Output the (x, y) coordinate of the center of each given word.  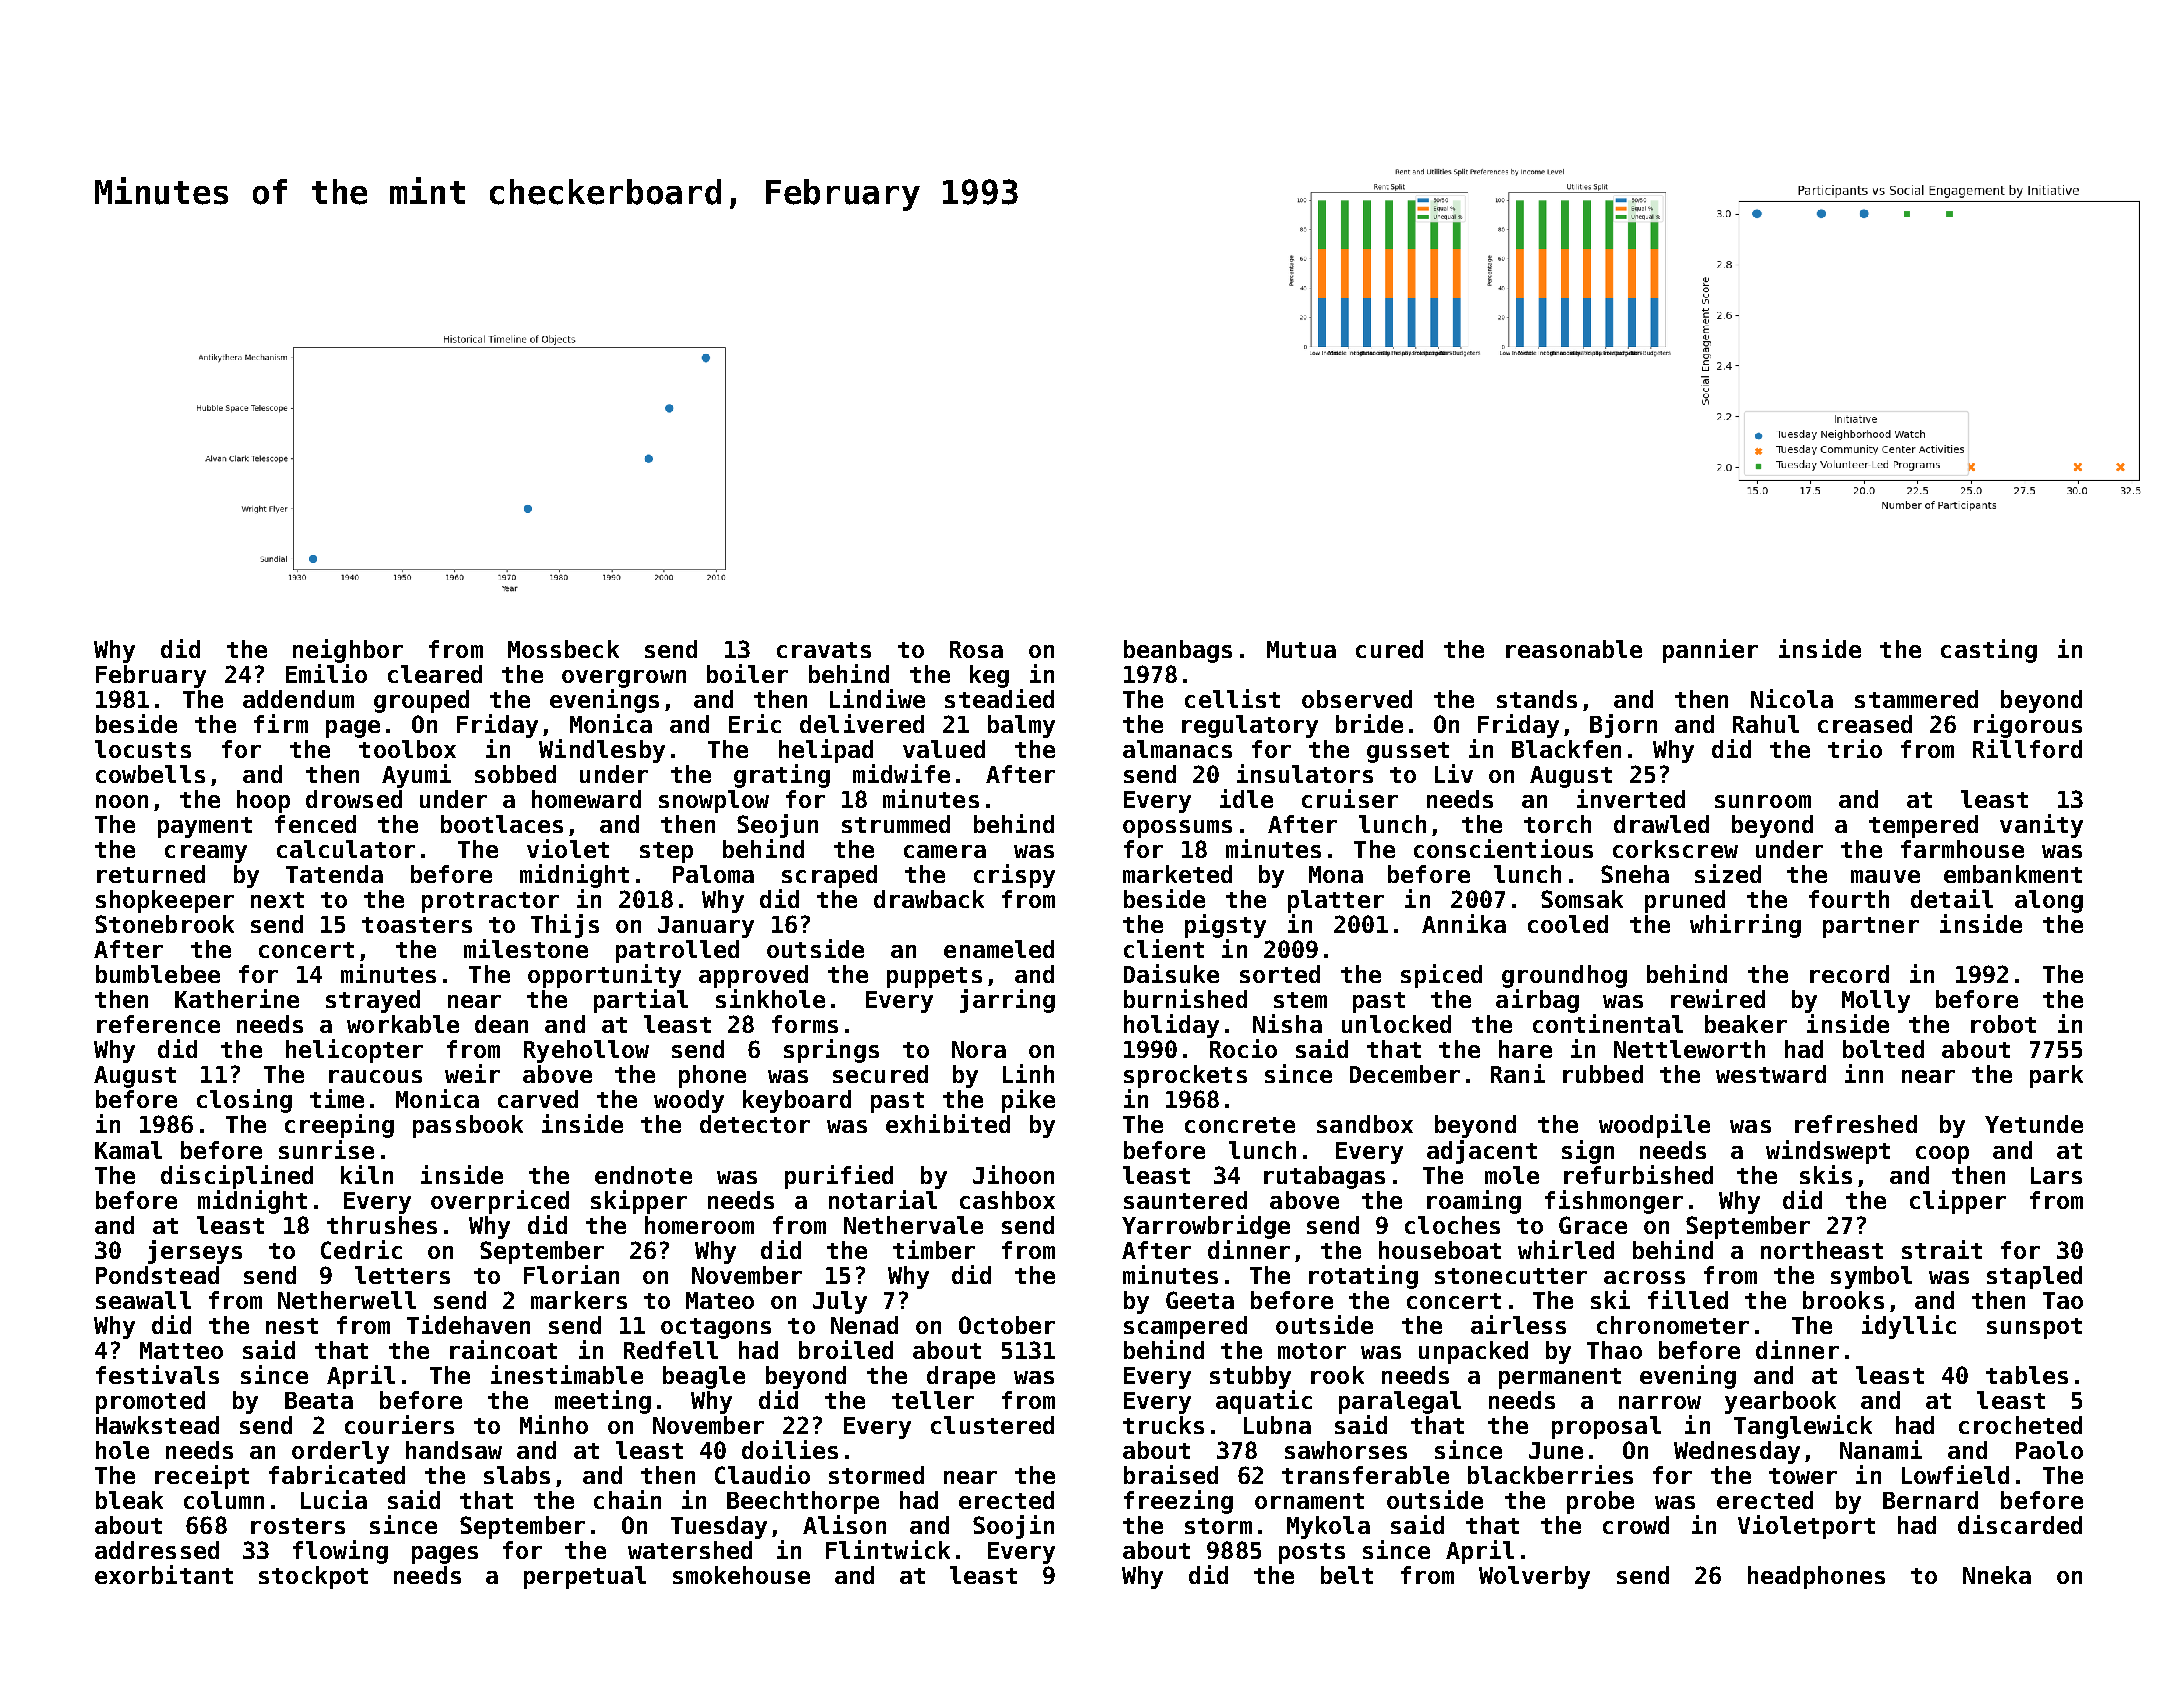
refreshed (1856, 1124)
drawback (929, 899)
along (2049, 901)
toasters (417, 925)
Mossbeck (563, 649)
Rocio (1243, 1048)
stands (1537, 699)
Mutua (1301, 649)
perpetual (585, 1577)
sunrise (326, 1149)
